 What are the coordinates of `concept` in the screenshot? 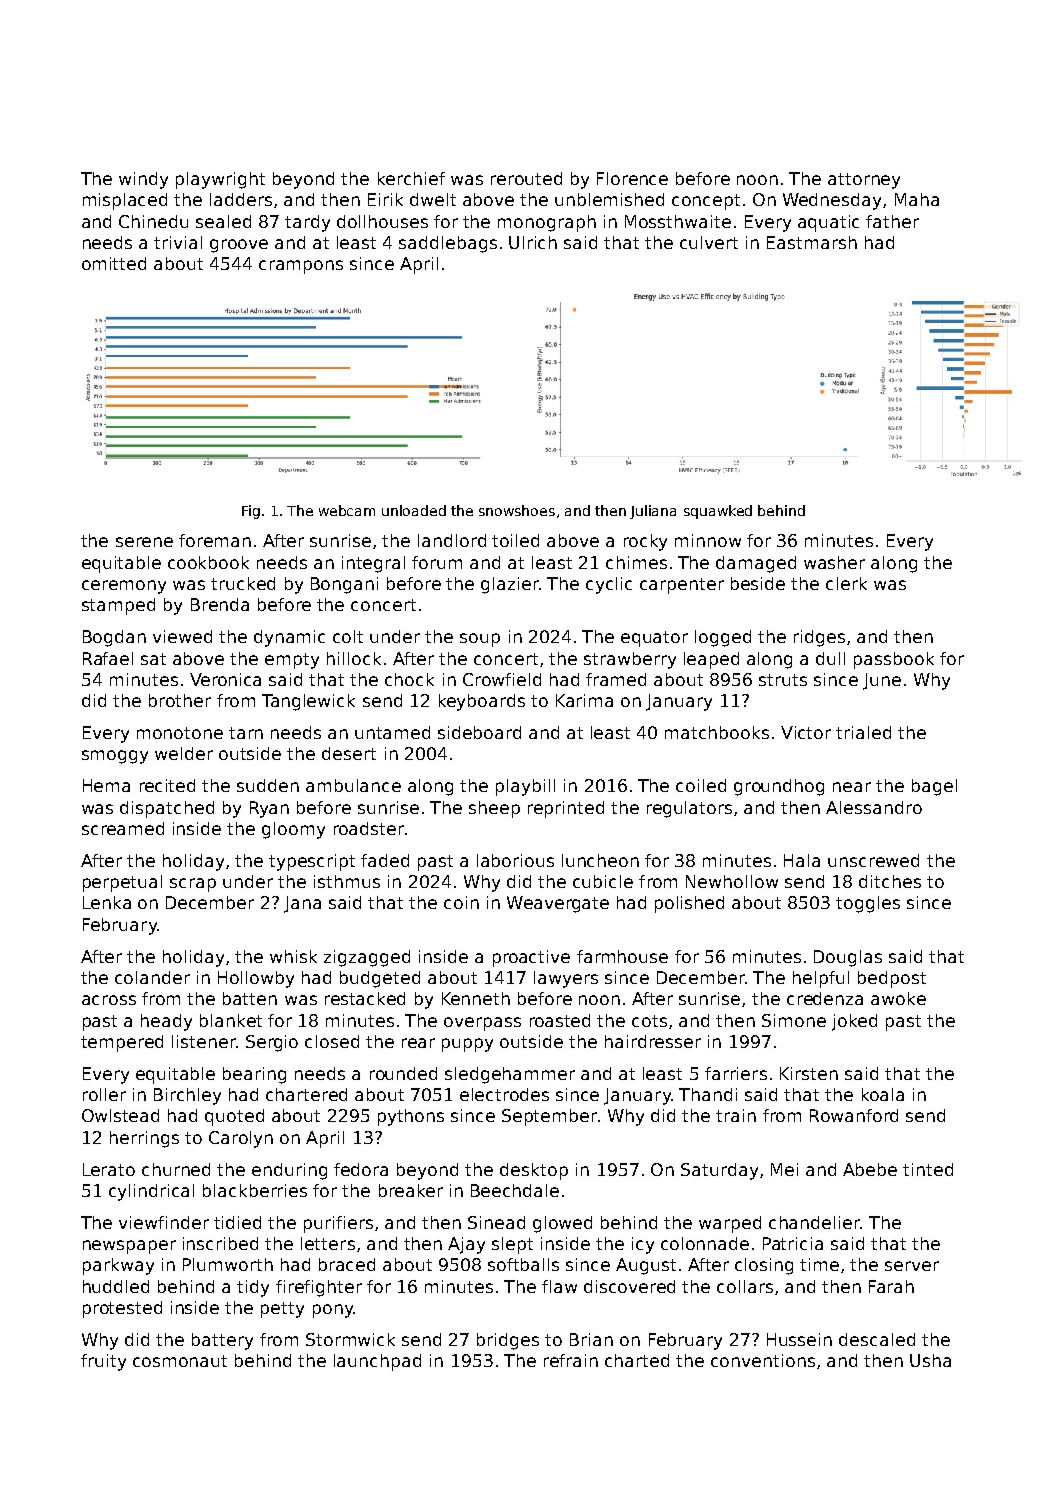 It's located at (706, 202).
